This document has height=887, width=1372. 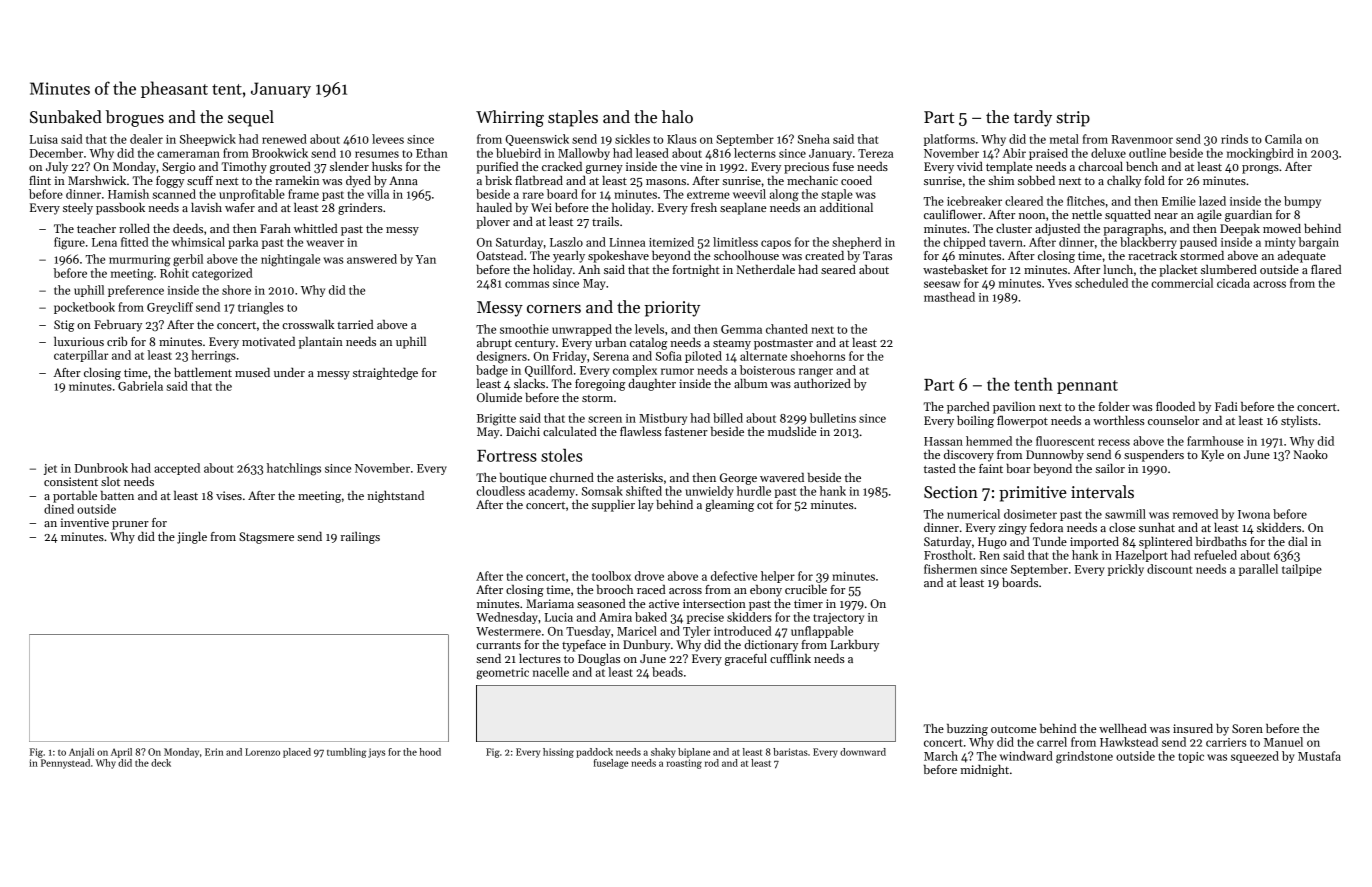 What do you see at coordinates (161, 763) in the document?
I see `deck` at bounding box center [161, 763].
